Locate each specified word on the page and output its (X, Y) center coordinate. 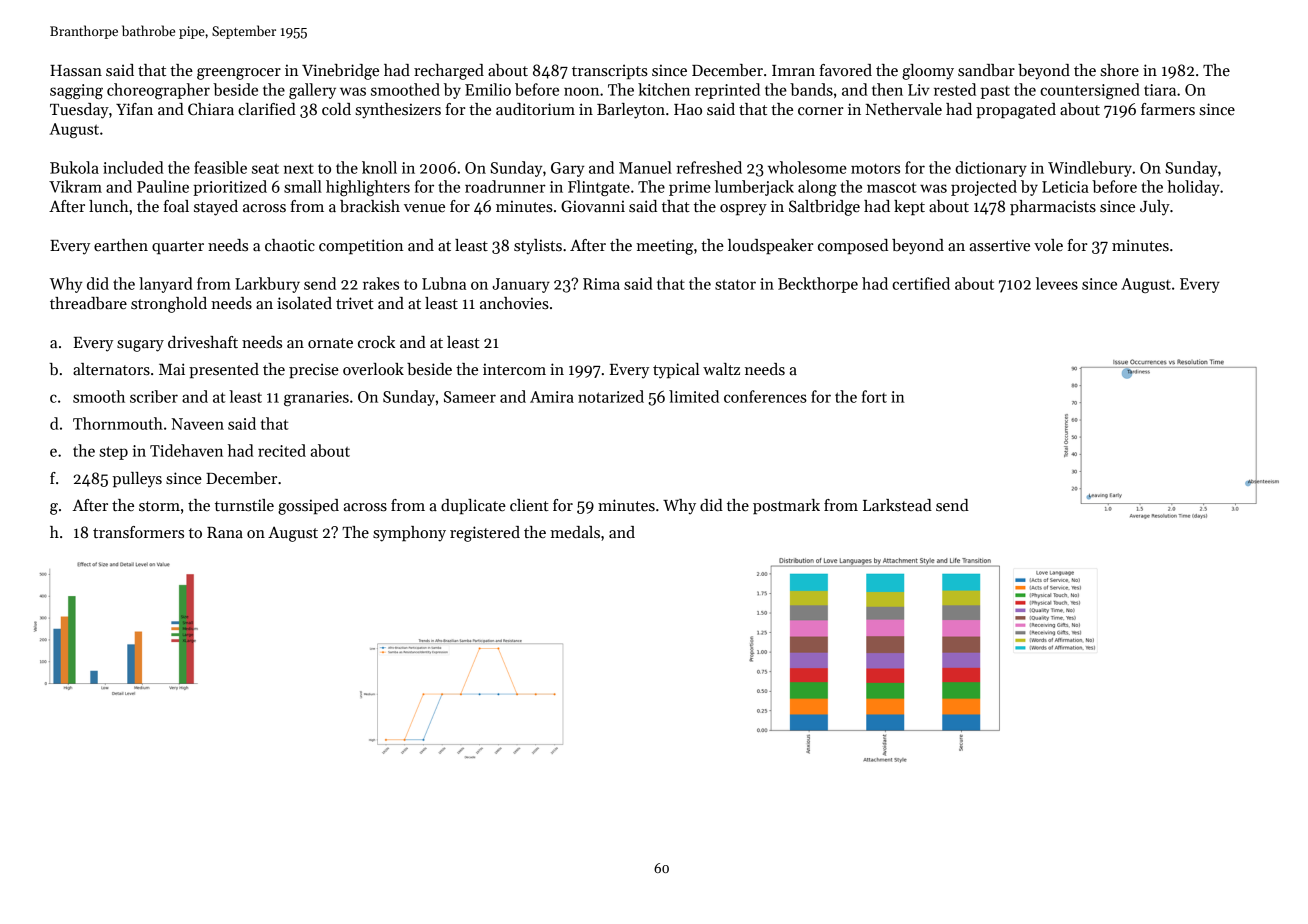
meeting (665, 247)
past (995, 92)
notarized (611, 396)
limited (694, 396)
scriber (154, 396)
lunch (109, 206)
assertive (1000, 245)
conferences (765, 396)
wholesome (807, 167)
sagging (76, 91)
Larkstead (897, 505)
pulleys (137, 480)
